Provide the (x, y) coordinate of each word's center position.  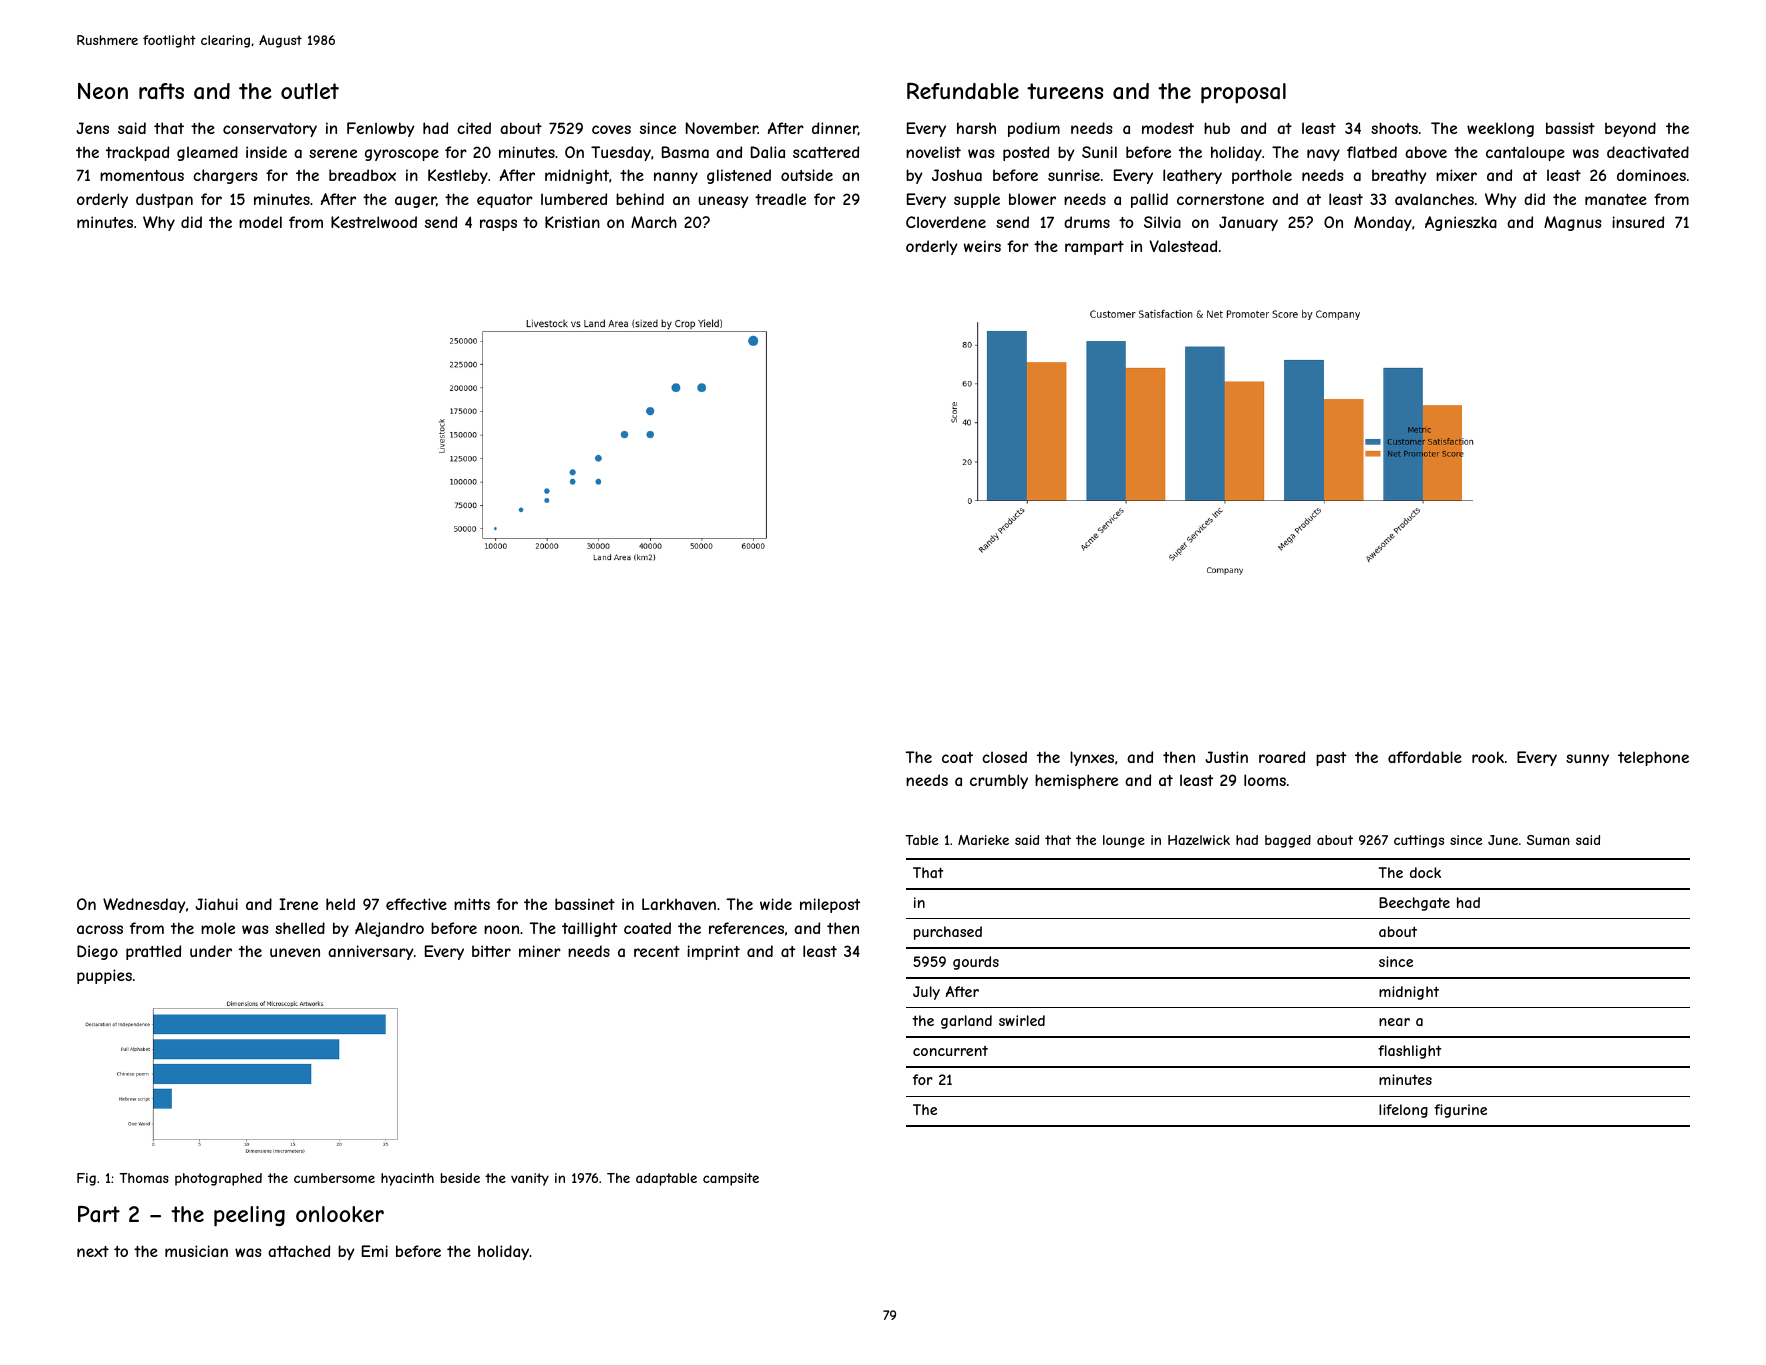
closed (1004, 757)
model (260, 222)
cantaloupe (1525, 153)
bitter (491, 951)
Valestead (1183, 246)
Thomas (144, 1178)
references (746, 928)
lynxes (1092, 758)
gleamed (207, 153)
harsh (976, 128)
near (1394, 1022)
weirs (982, 246)
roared (1282, 757)
